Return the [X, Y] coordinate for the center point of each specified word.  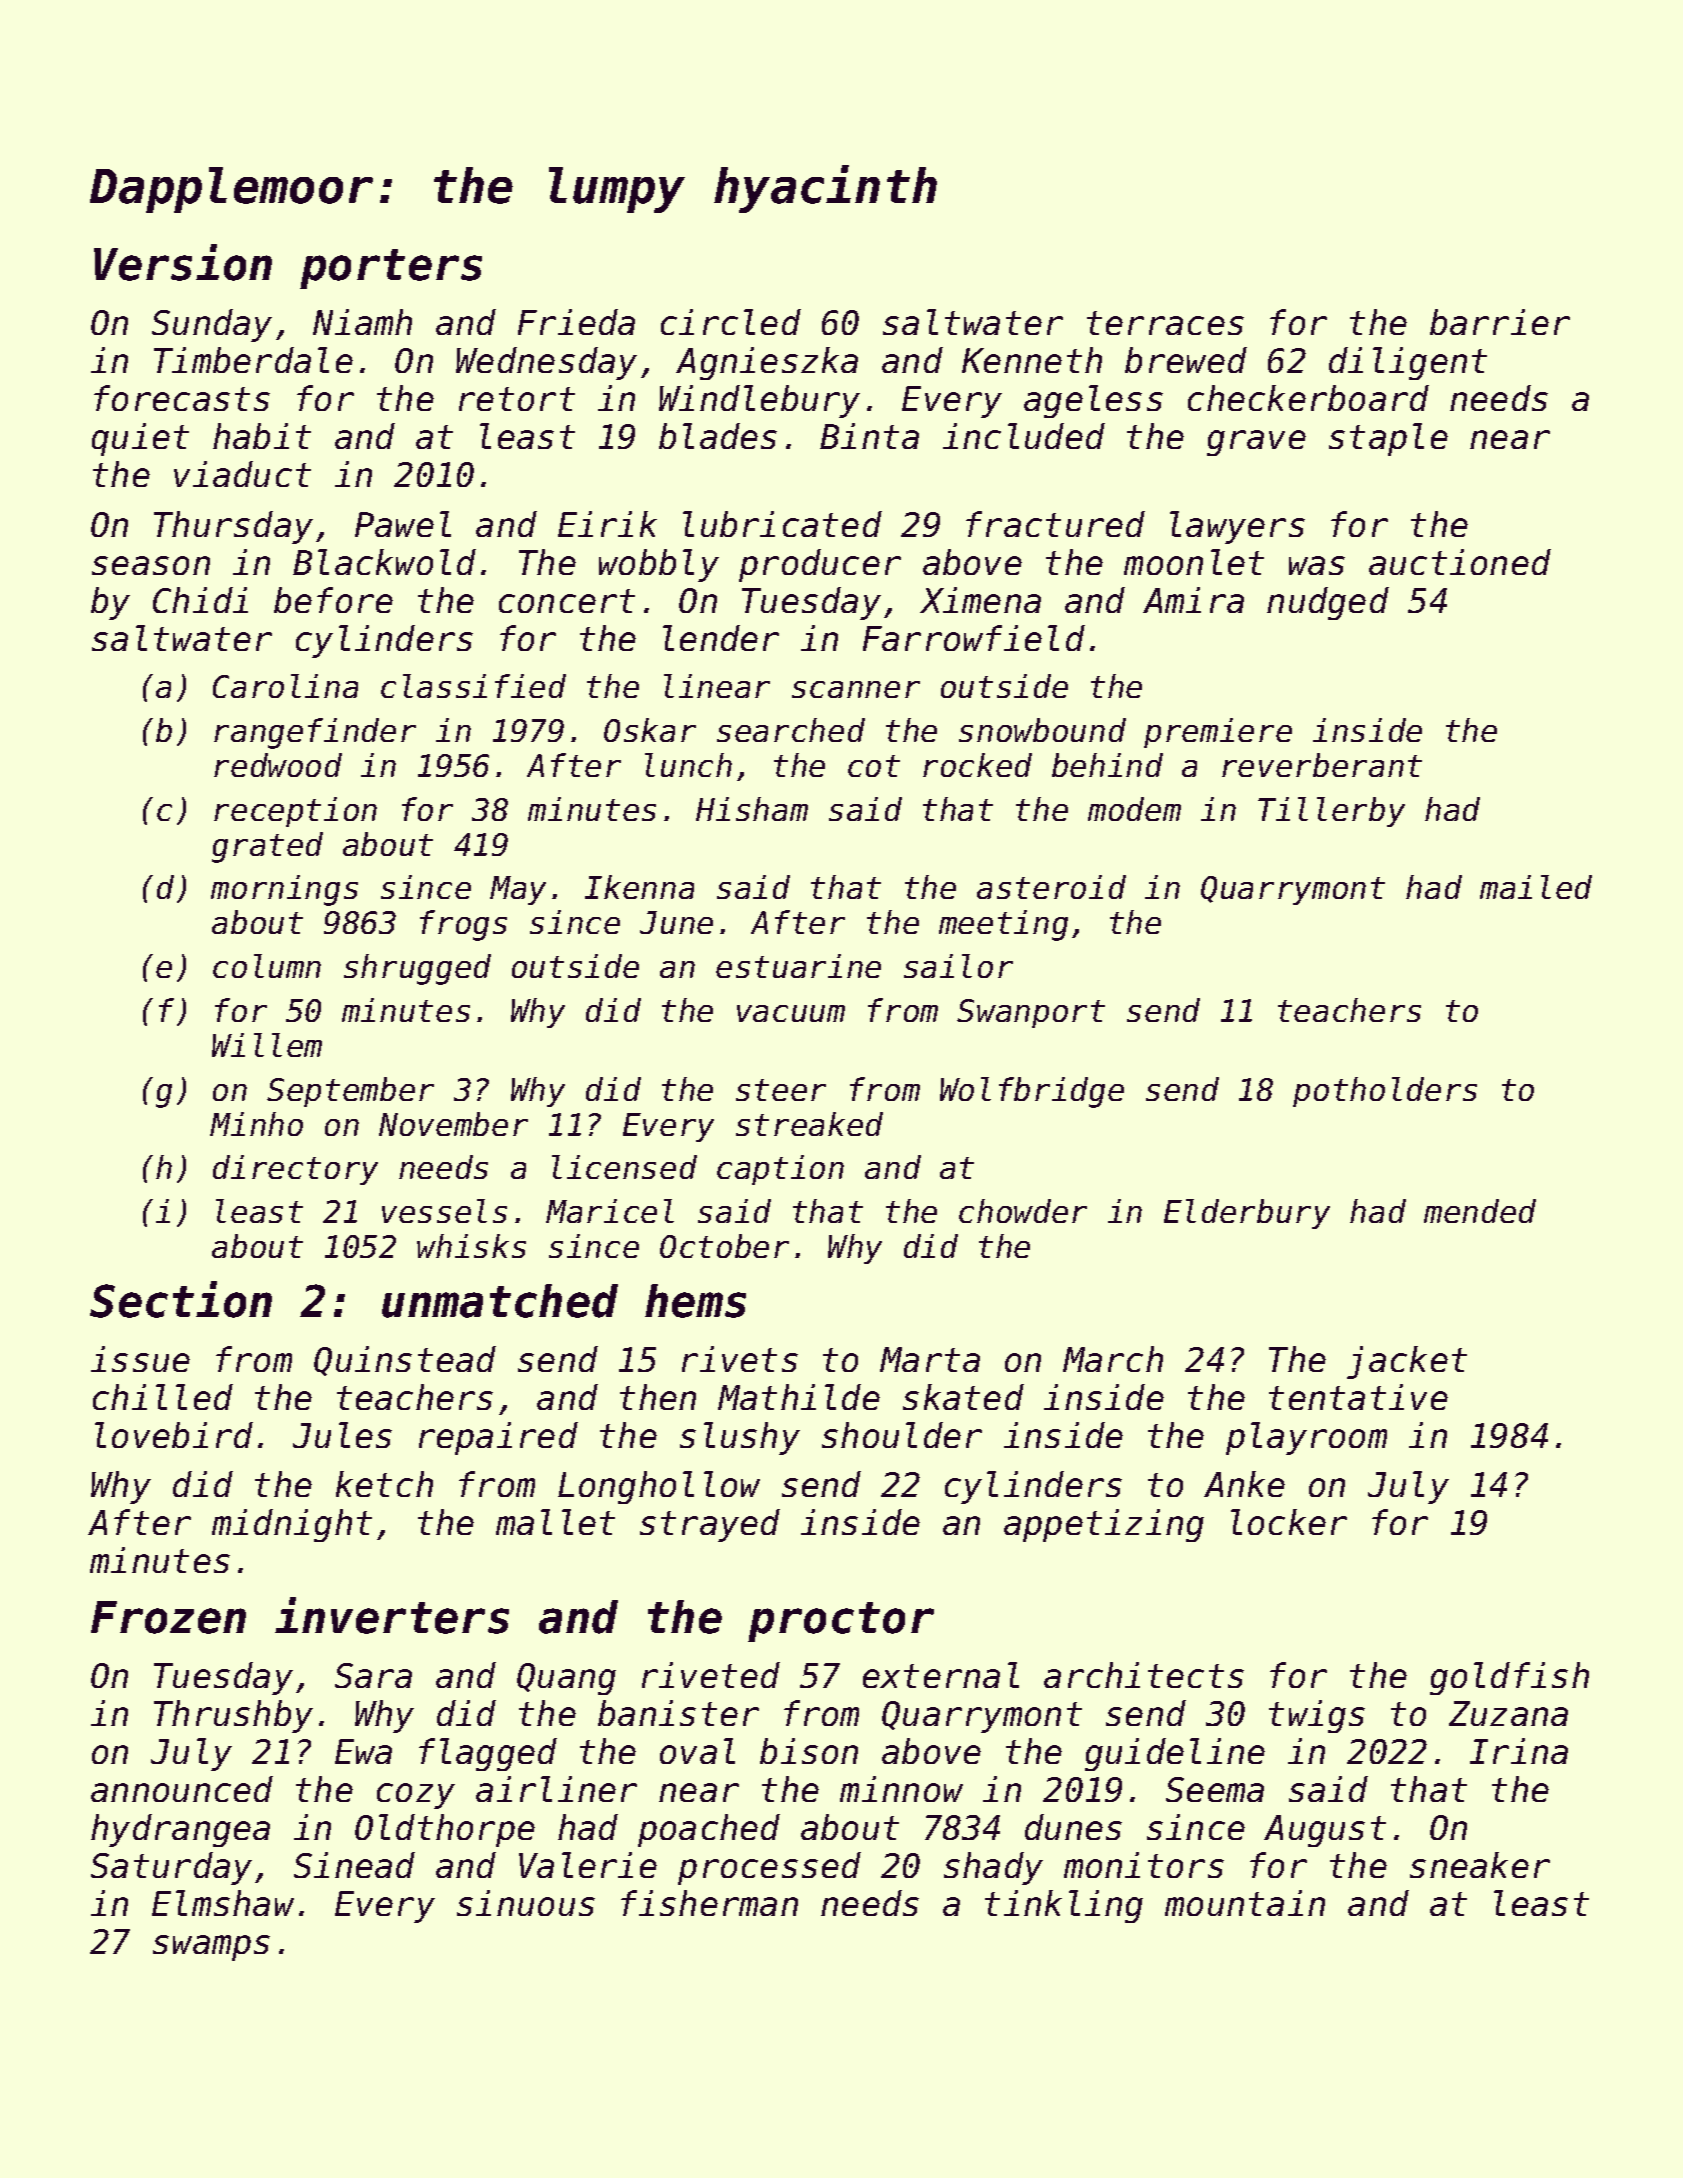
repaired [498, 1438]
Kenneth [1032, 360]
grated [267, 847]
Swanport [1031, 1013]
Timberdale [253, 360]
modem [1134, 809]
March [1113, 1359]
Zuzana [1508, 1713]
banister [678, 1713]
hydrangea [180, 1830]
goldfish [1509, 1678]
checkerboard [1308, 398]
